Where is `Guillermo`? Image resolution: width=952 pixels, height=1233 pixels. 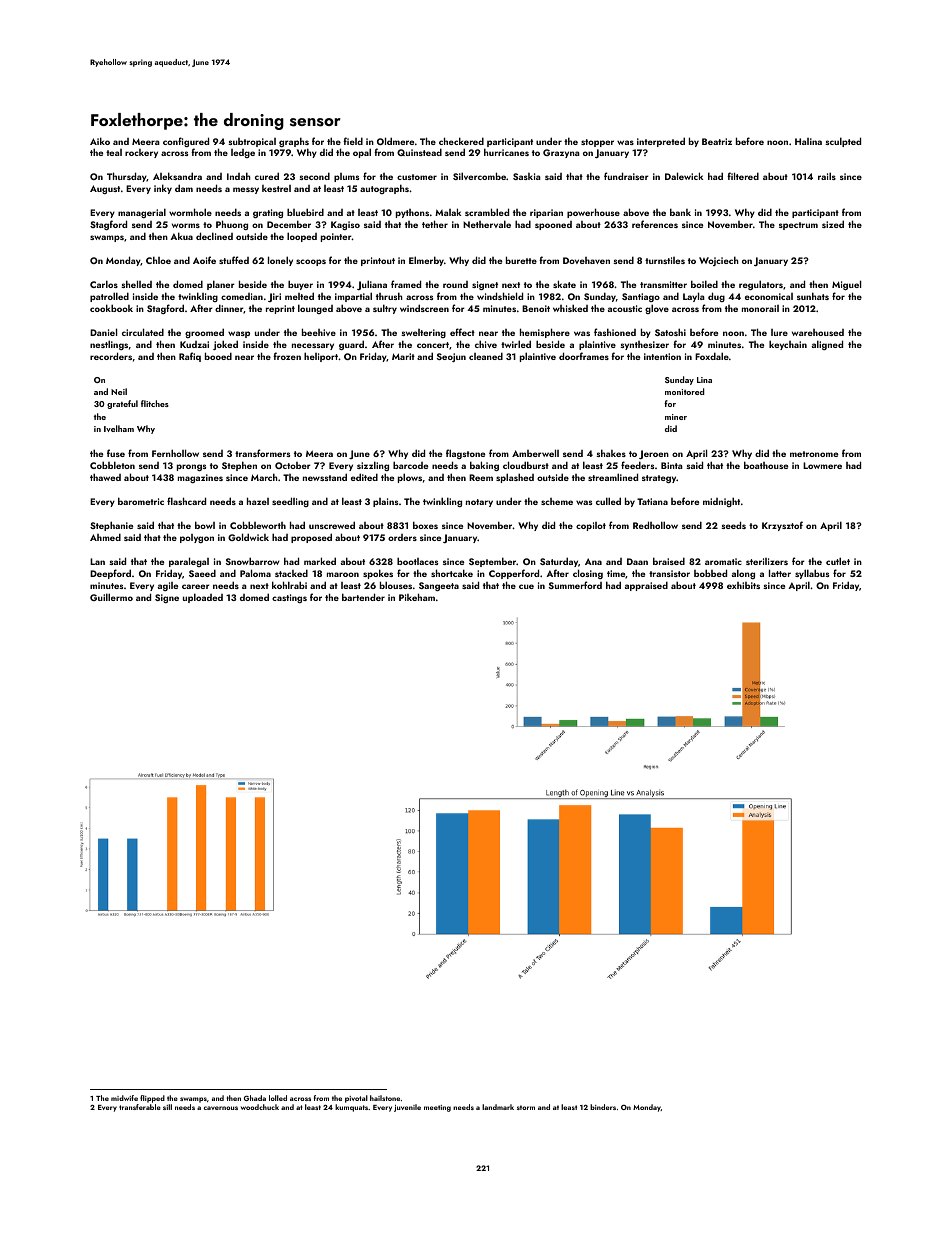
Guillermo is located at coordinates (111, 597).
